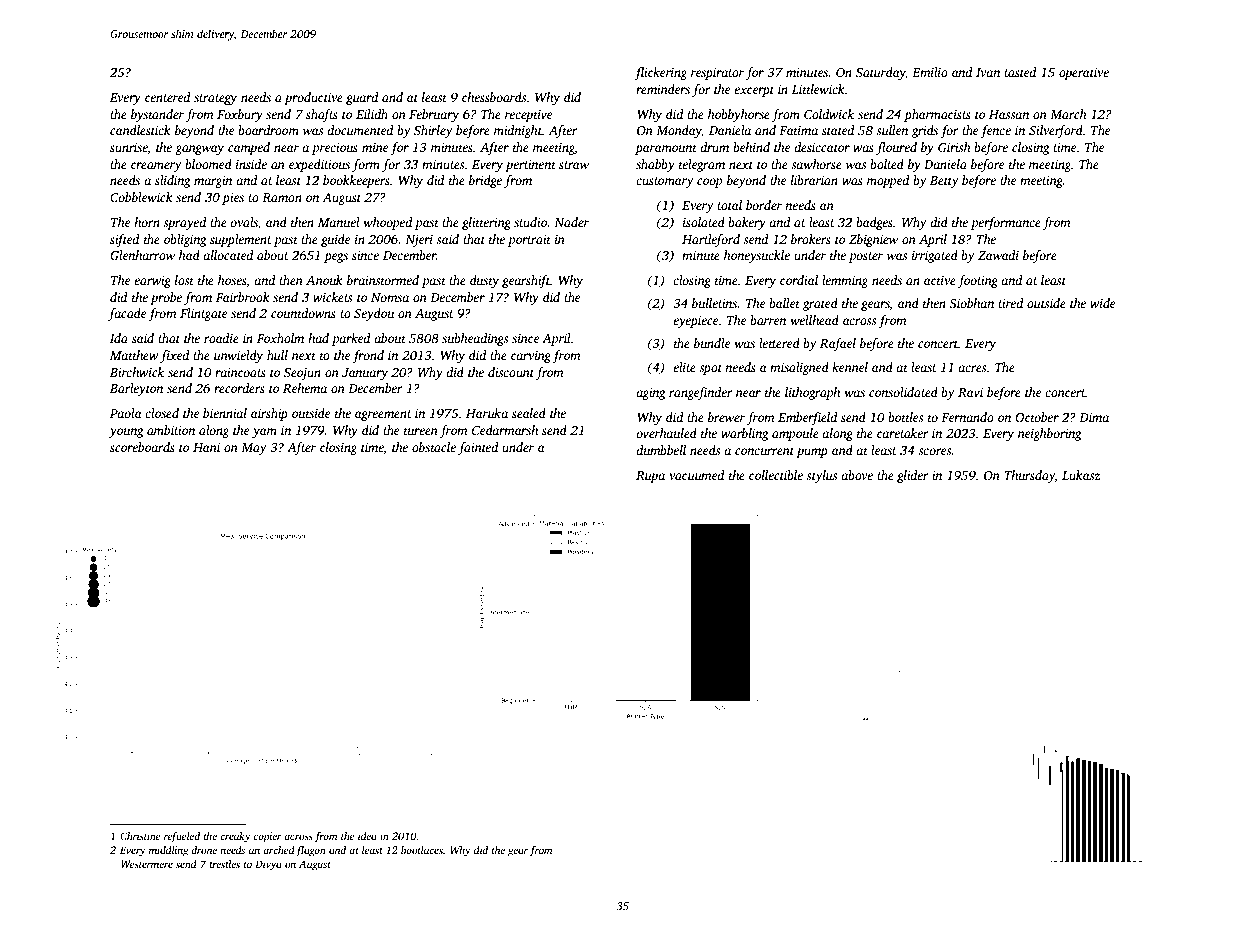  I want to click on idea, so click(367, 836).
